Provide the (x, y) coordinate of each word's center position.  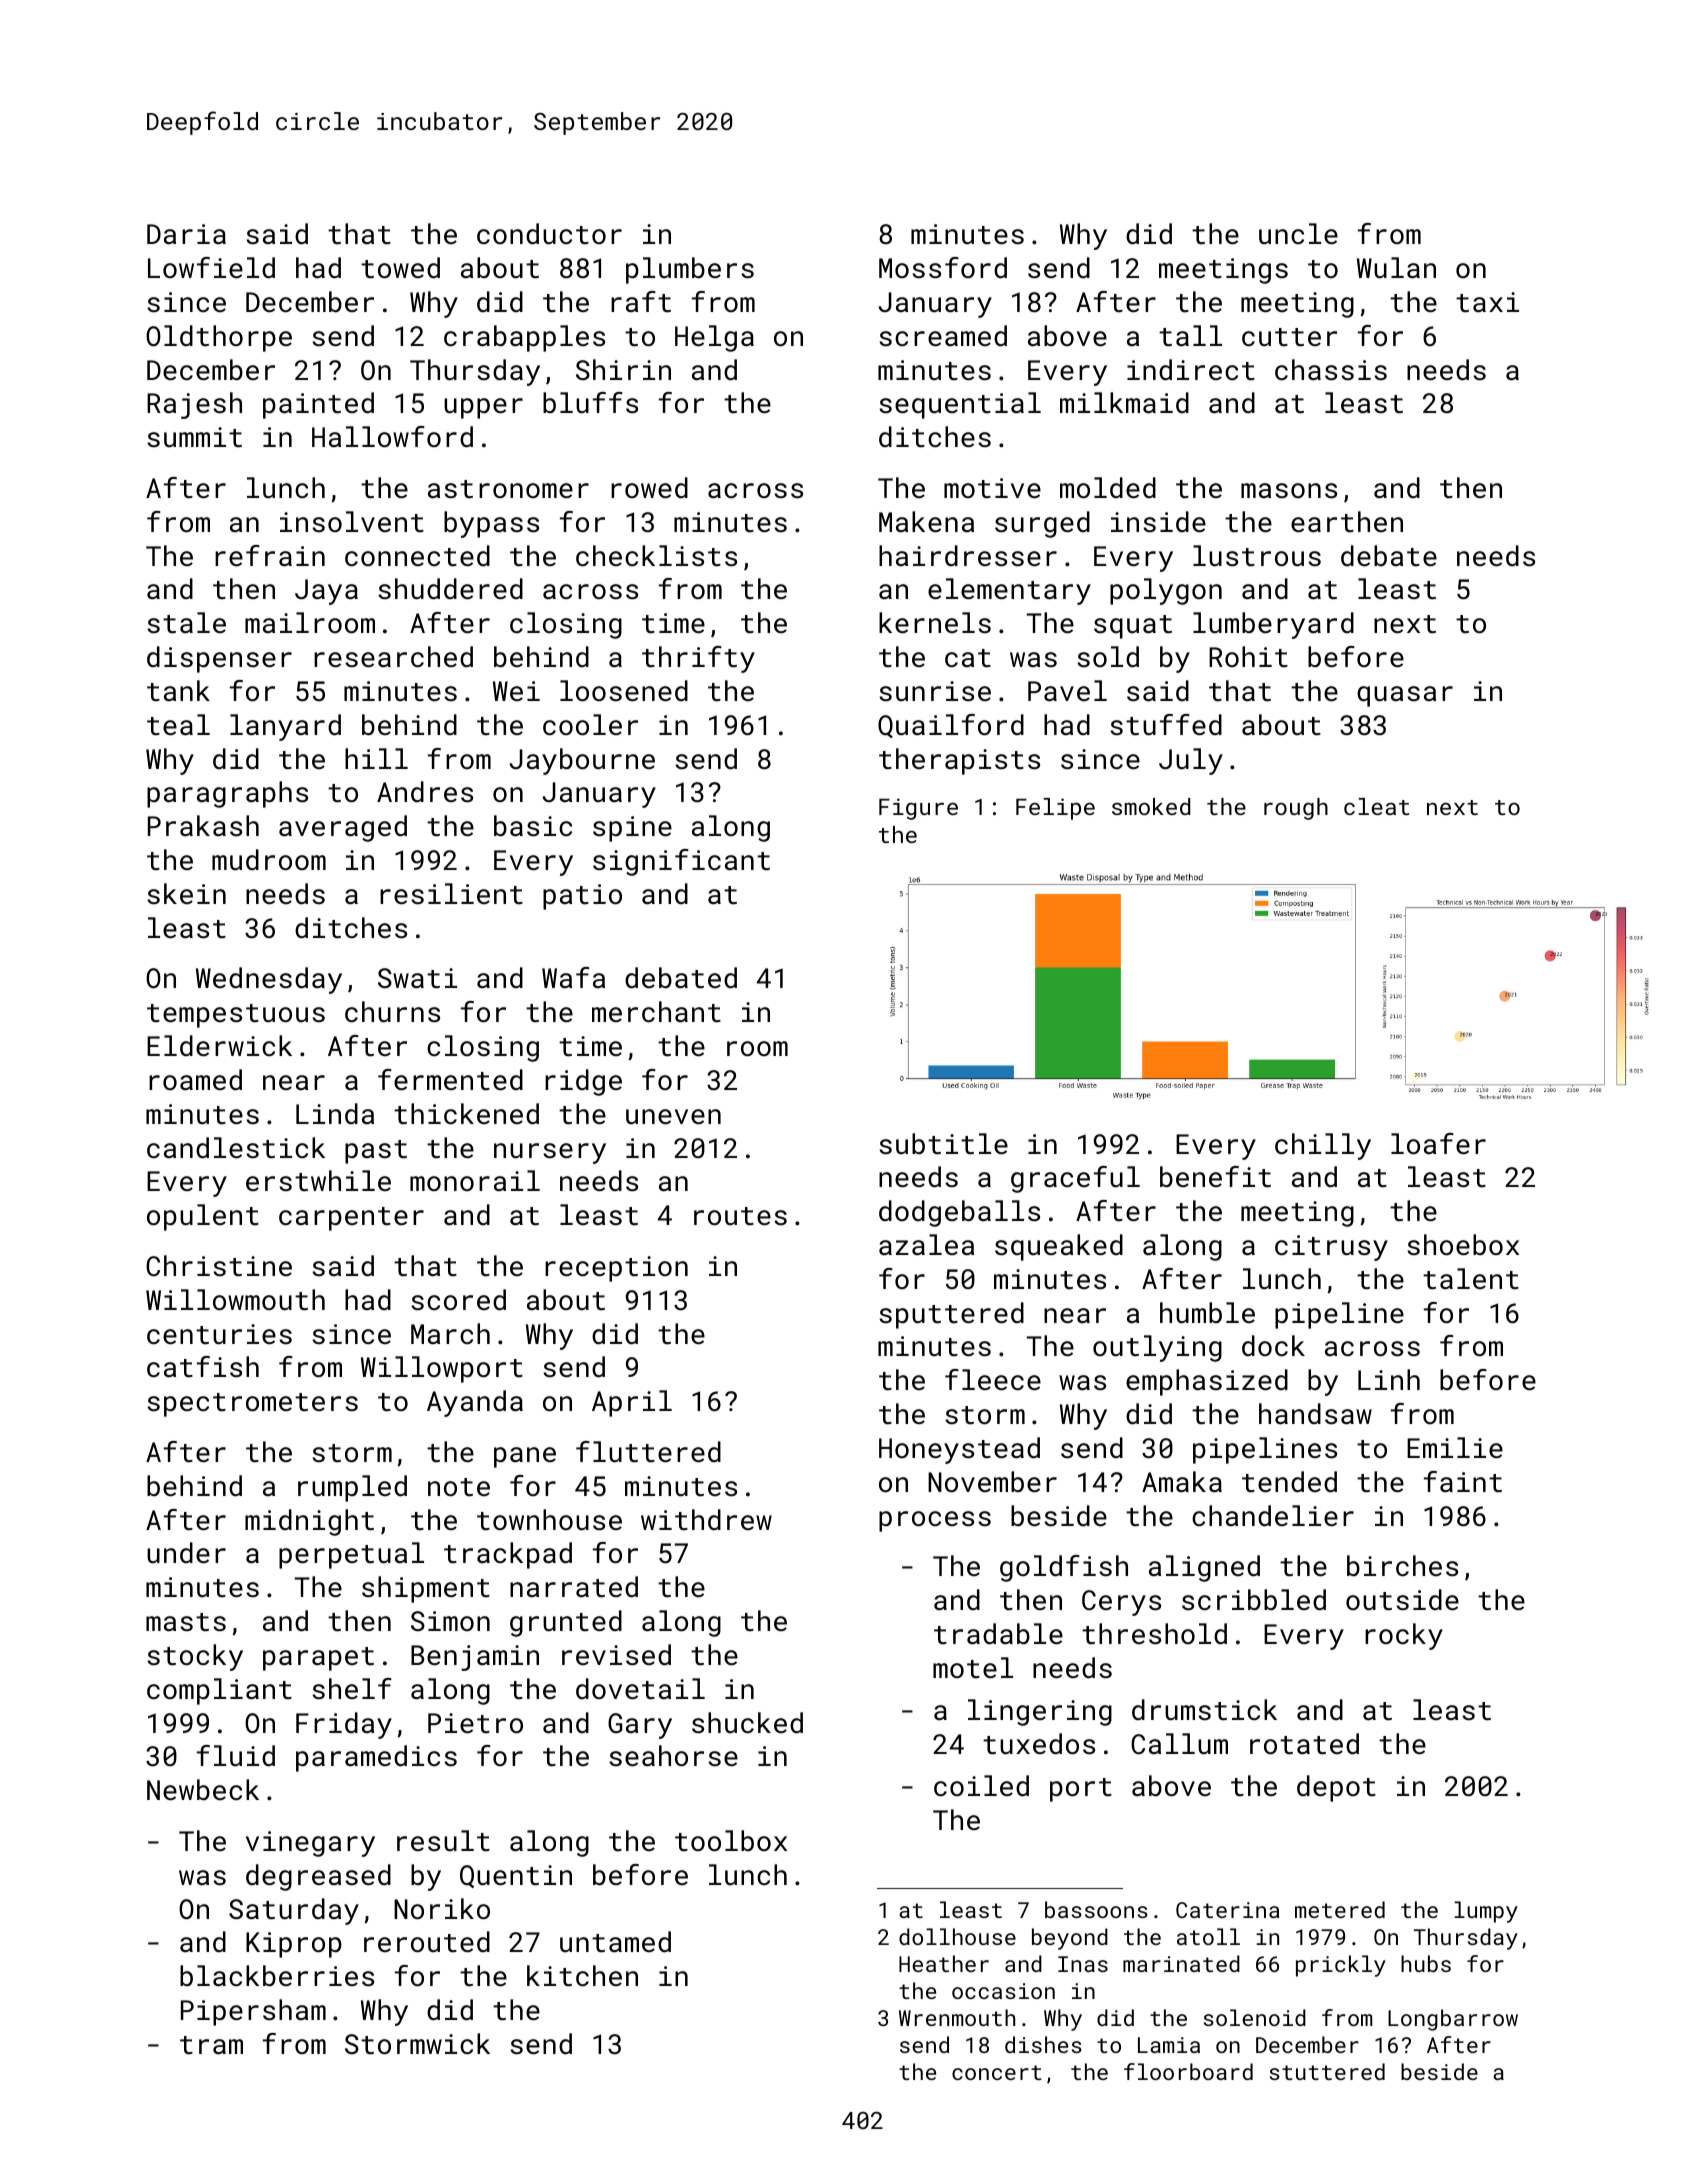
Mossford (943, 268)
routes (740, 1216)
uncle (1298, 234)
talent (1471, 1279)
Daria (186, 234)
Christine (219, 1266)
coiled (981, 1786)
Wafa (573, 978)
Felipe (1055, 809)
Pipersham (253, 2012)
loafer (1438, 1144)
